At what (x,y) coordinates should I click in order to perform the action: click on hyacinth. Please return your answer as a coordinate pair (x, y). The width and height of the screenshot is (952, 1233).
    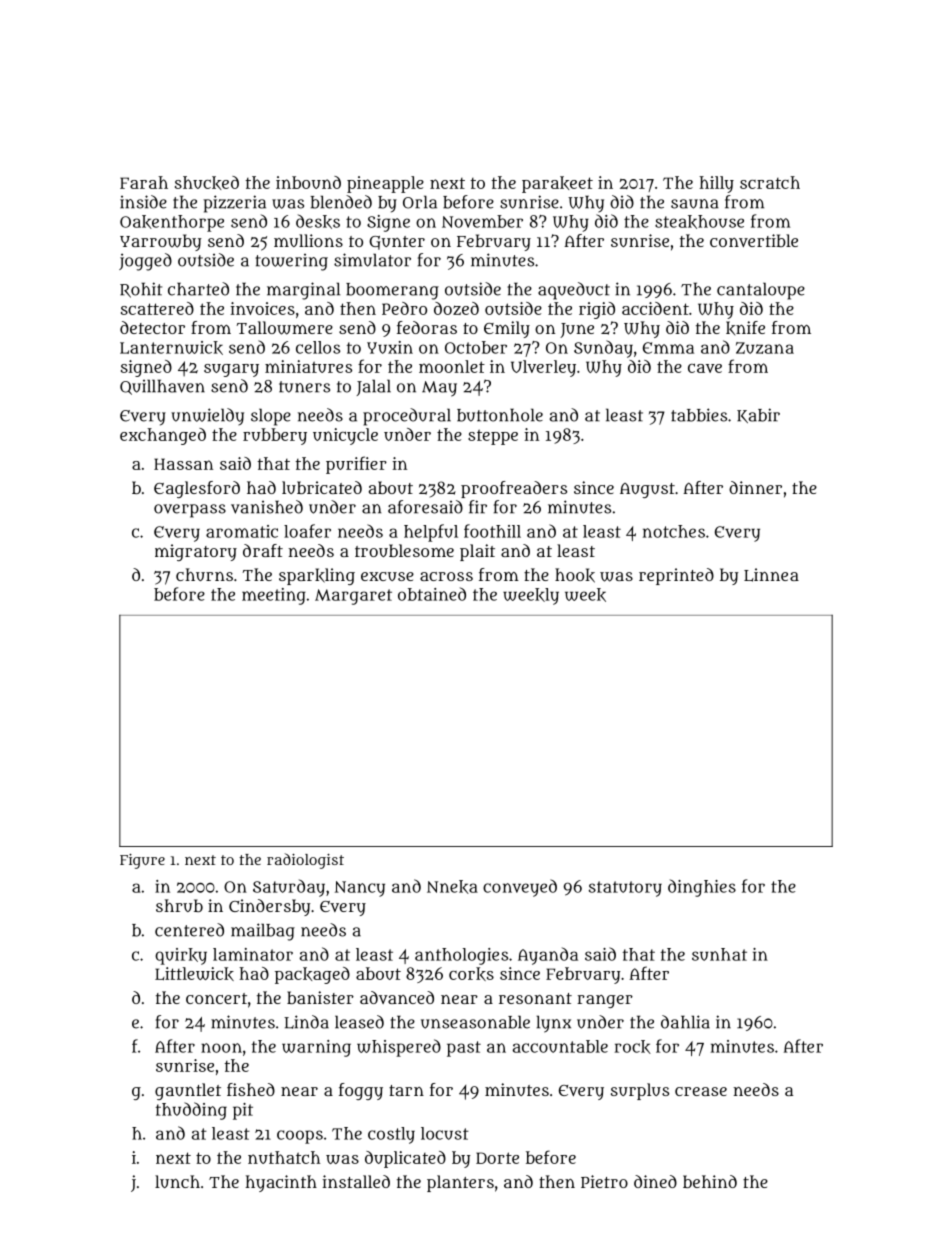
    Looking at the image, I should click on (281, 1183).
